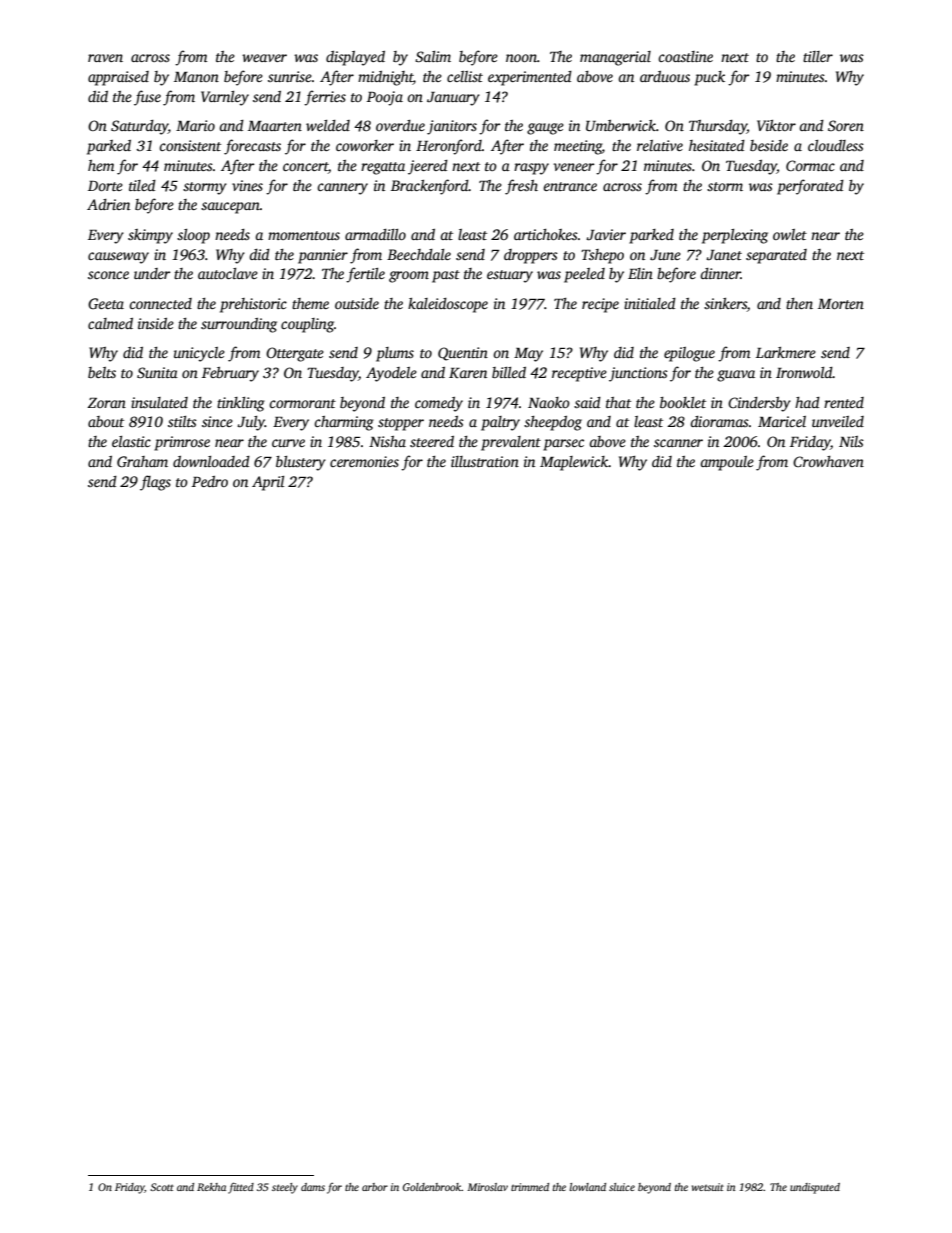  I want to click on Scott, so click(162, 1187).
